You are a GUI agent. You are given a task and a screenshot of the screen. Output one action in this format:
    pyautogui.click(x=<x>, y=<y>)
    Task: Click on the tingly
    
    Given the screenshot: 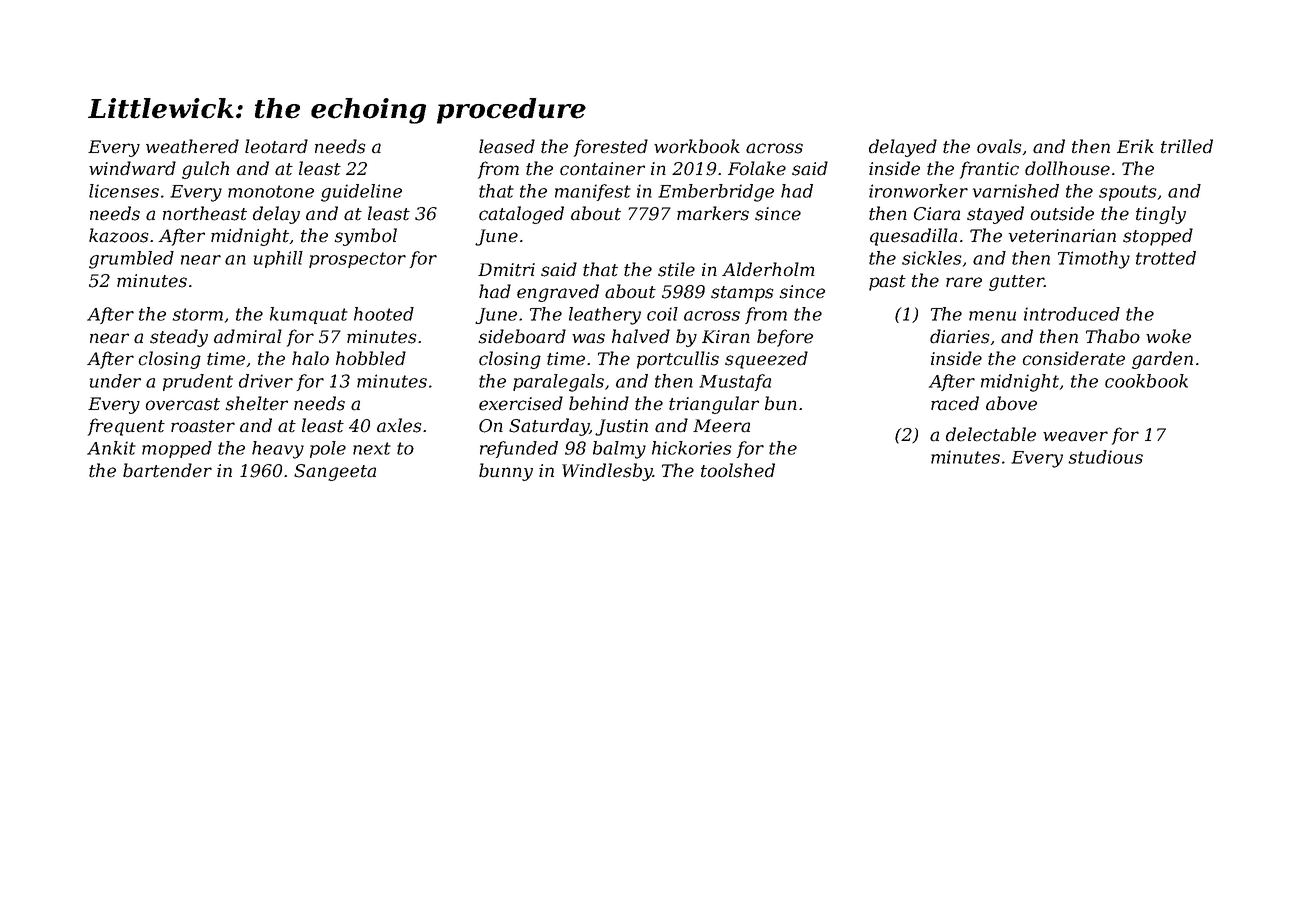 What is the action you would take?
    pyautogui.click(x=1161, y=215)
